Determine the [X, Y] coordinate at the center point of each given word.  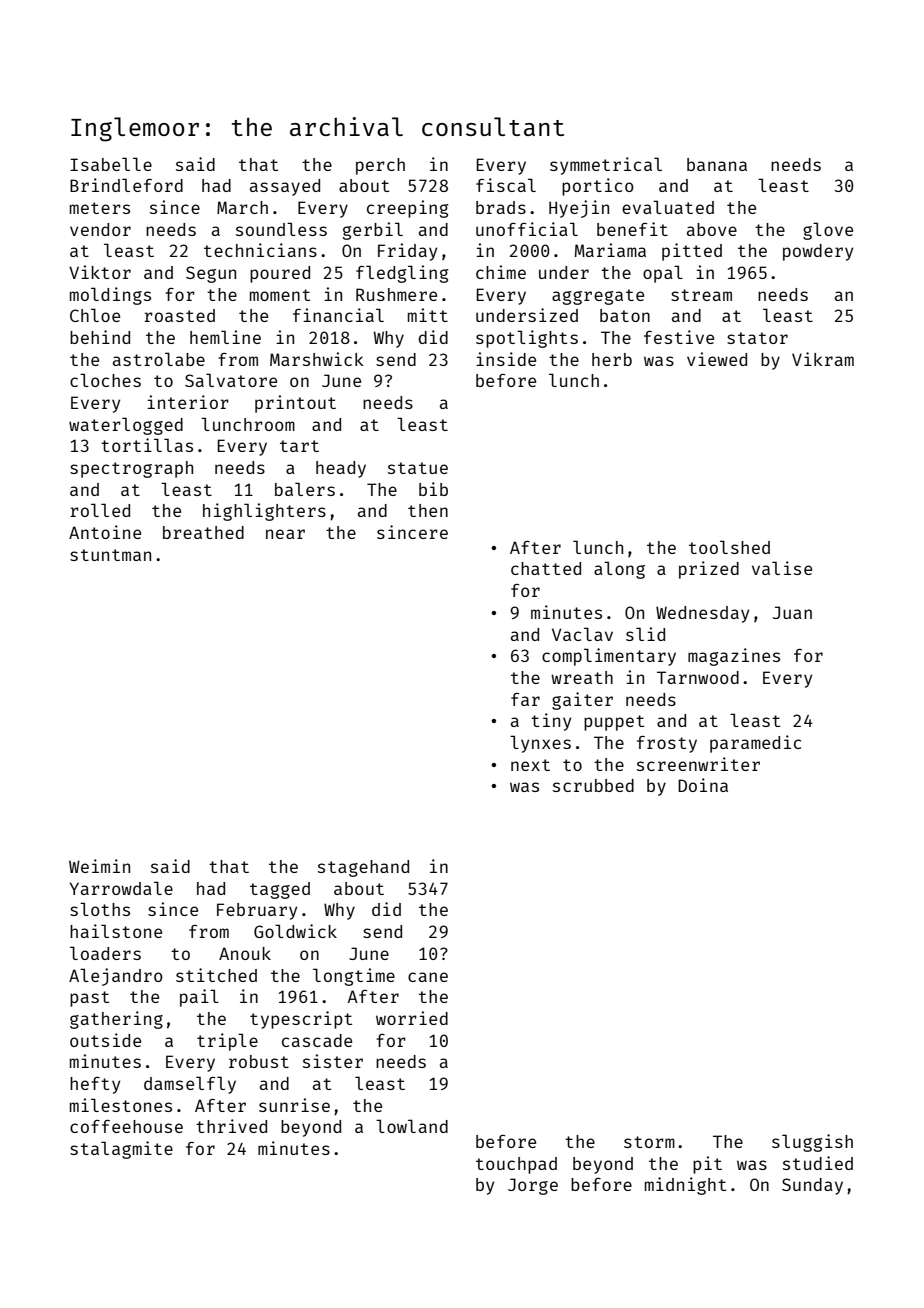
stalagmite [121, 1150]
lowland [412, 1126]
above [712, 229]
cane [428, 977]
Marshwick [317, 359]
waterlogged [126, 426]
